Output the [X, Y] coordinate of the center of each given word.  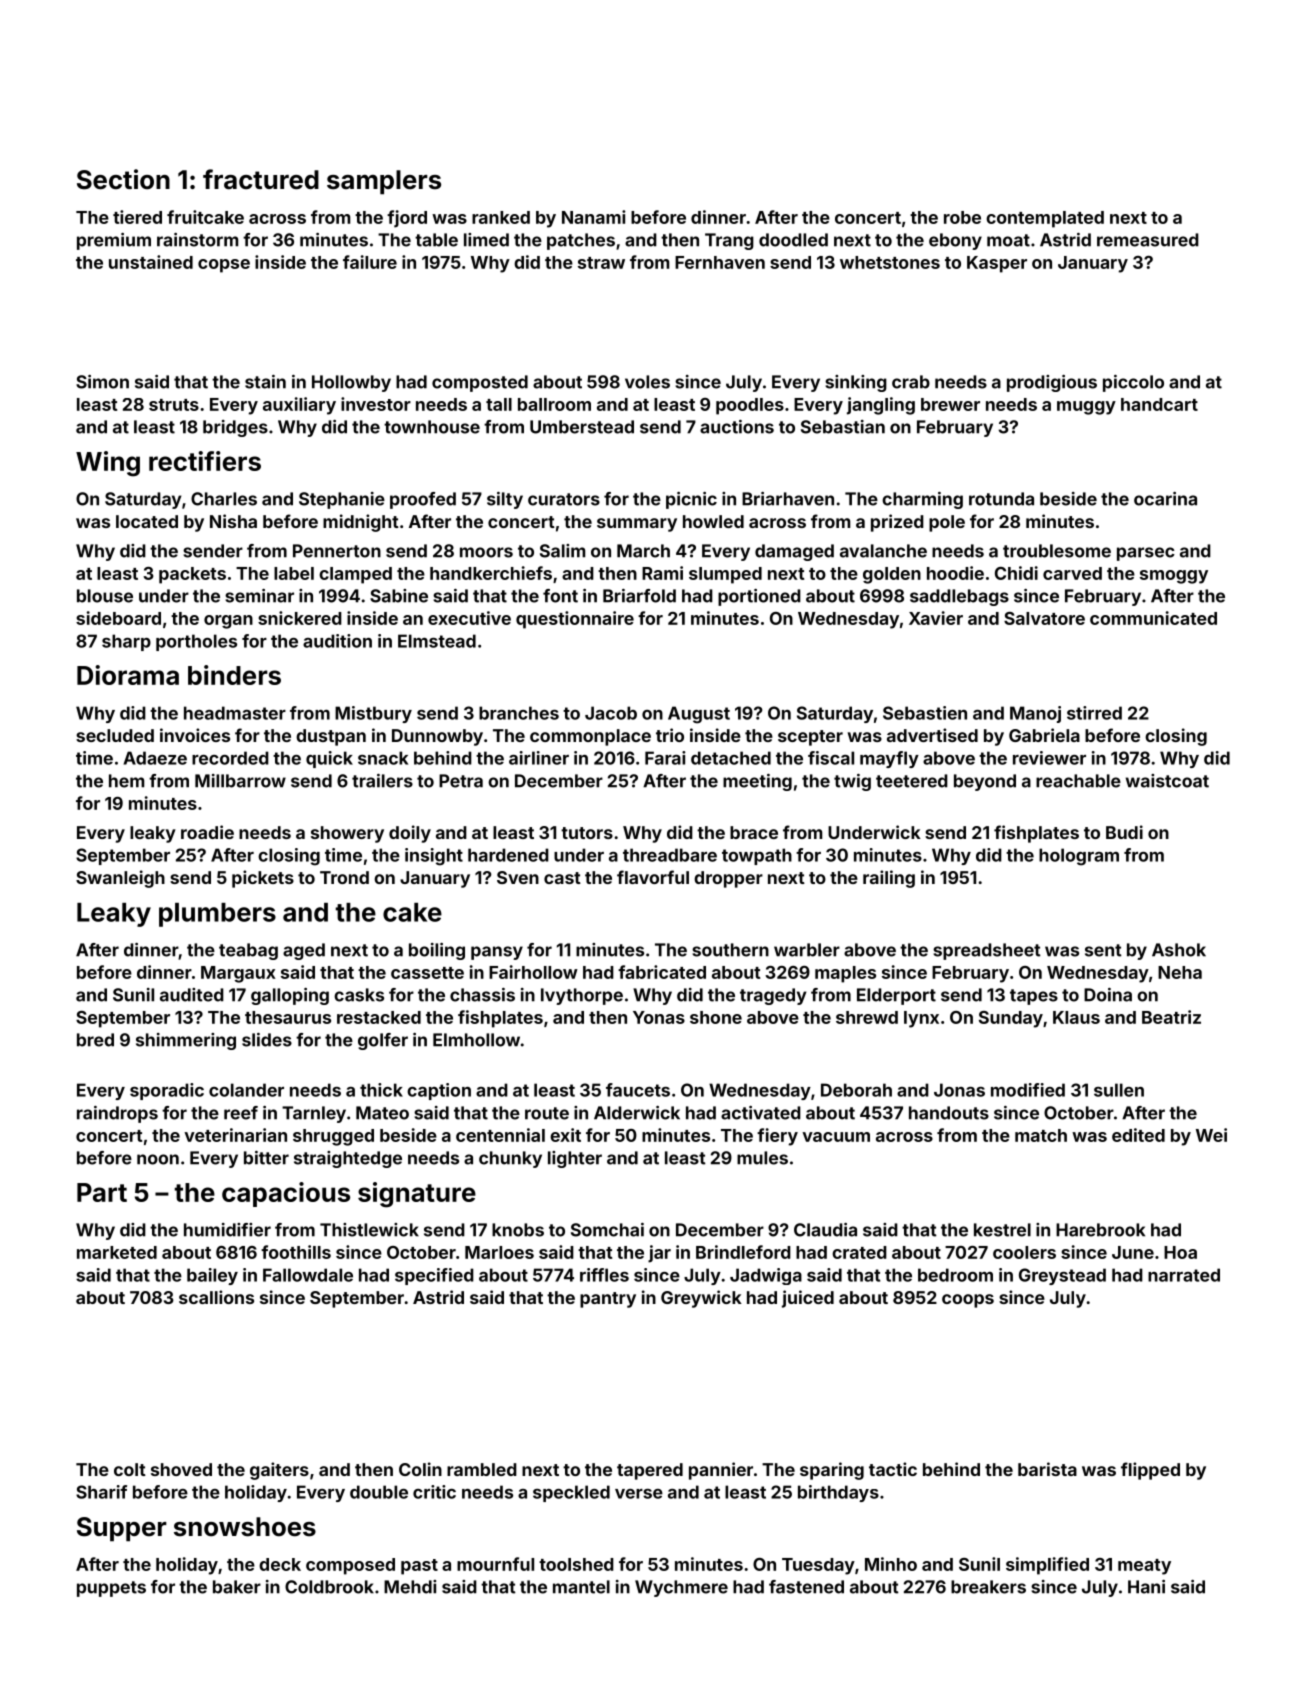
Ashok [1179, 950]
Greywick [701, 1299]
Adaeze [155, 758]
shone [716, 1017]
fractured [261, 179]
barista [1047, 1469]
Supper [122, 1529]
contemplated [1045, 219]
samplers [384, 182]
